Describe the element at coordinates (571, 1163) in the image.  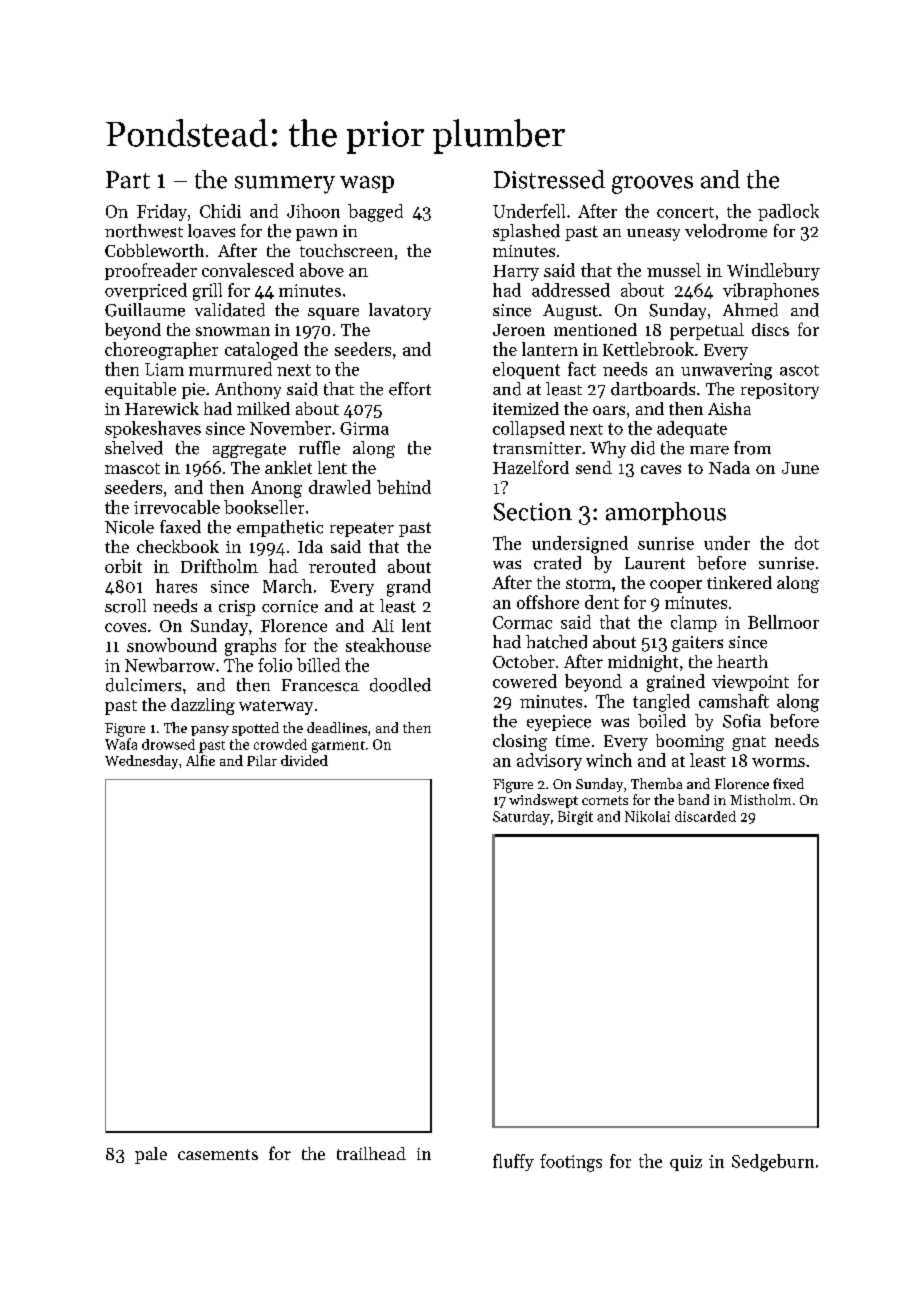
I see `footings` at that location.
